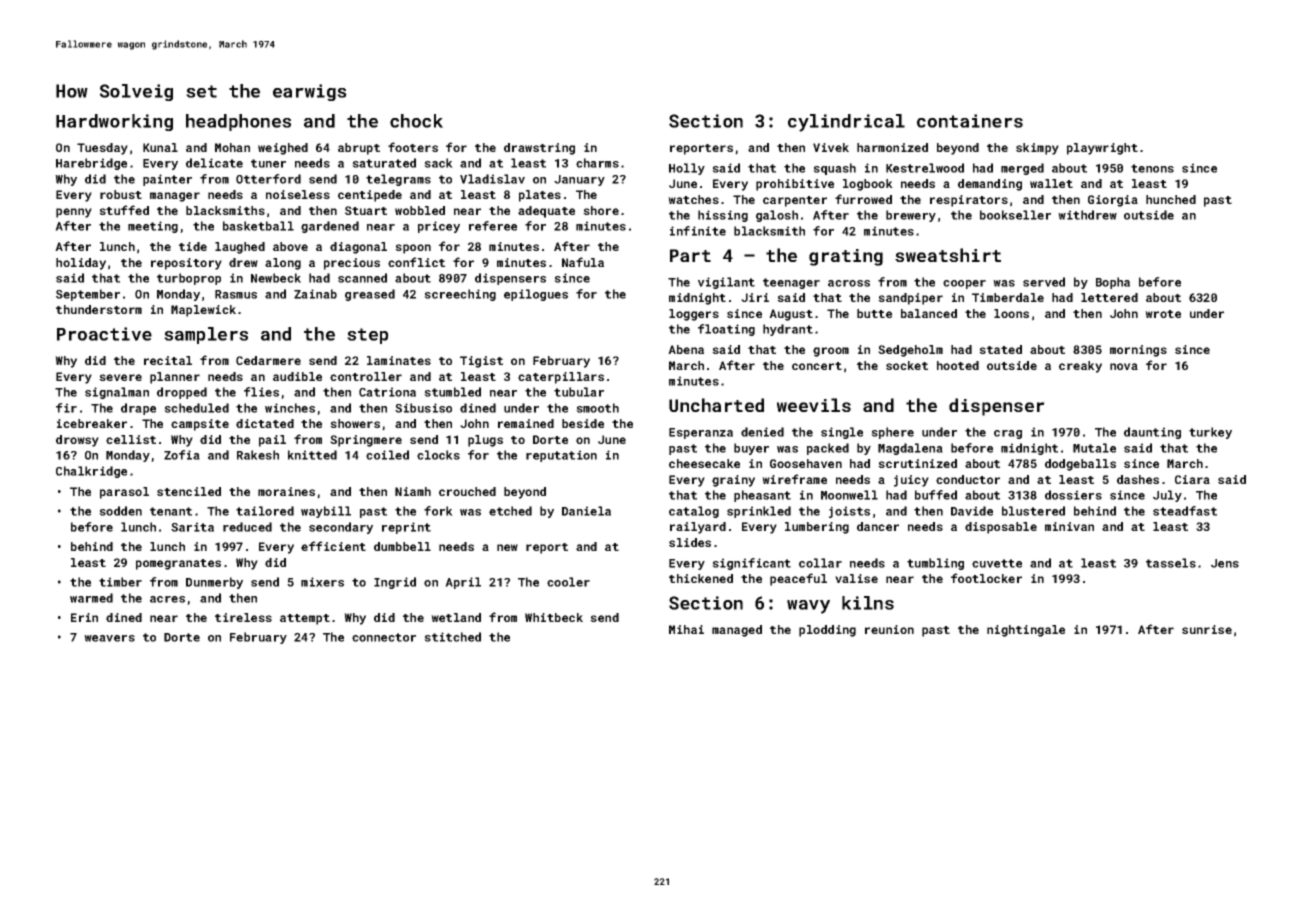 This page has height=924, width=1308. What do you see at coordinates (1138, 351) in the page?
I see `mornings` at bounding box center [1138, 351].
